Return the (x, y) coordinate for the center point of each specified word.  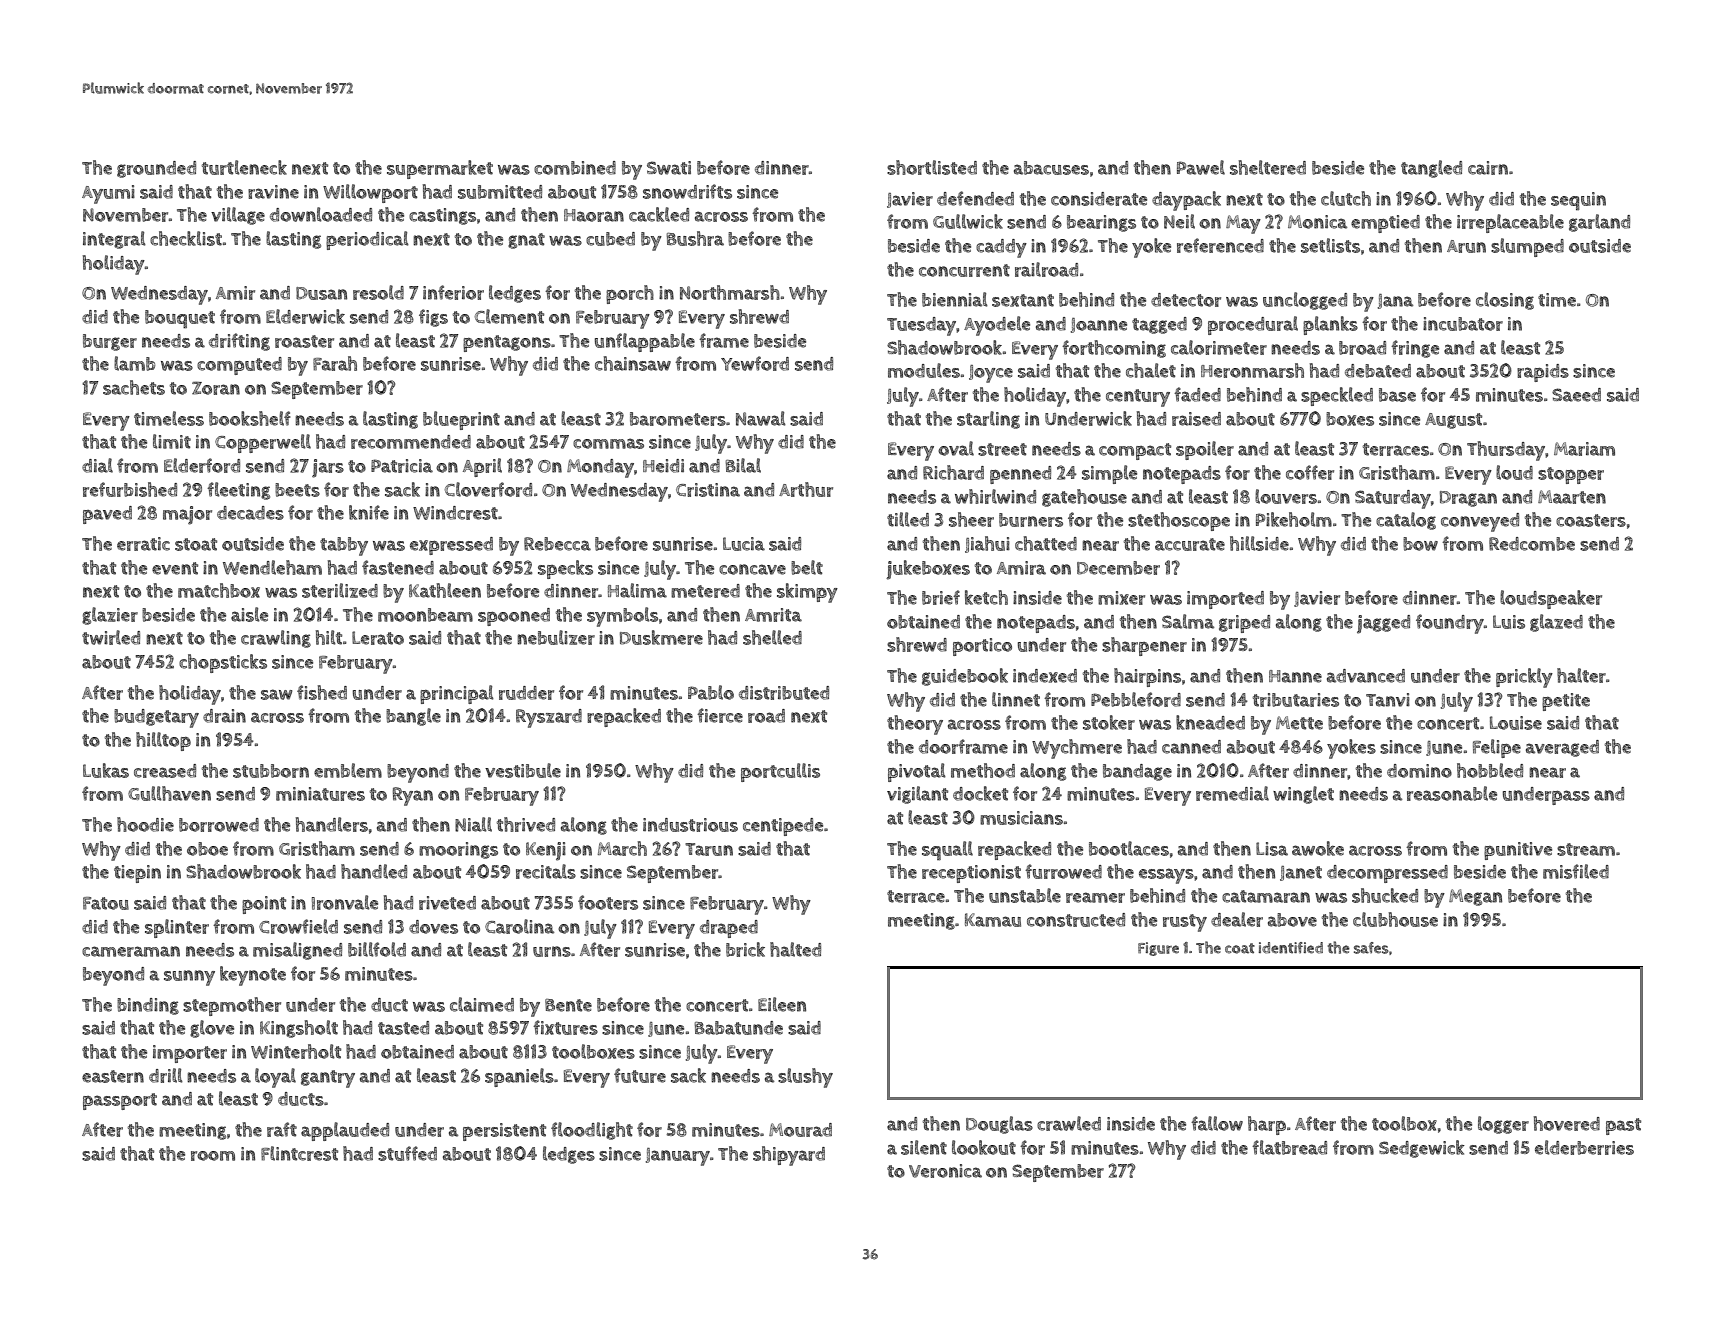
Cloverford (488, 489)
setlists (1330, 245)
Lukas (106, 770)
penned (1020, 475)
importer (190, 1054)
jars (328, 468)
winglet (1303, 795)
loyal (275, 1078)
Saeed (1576, 395)
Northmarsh (730, 292)
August (1453, 421)
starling (988, 420)
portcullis (780, 772)
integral (114, 240)
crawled (1069, 1123)
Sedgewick (1422, 1149)
